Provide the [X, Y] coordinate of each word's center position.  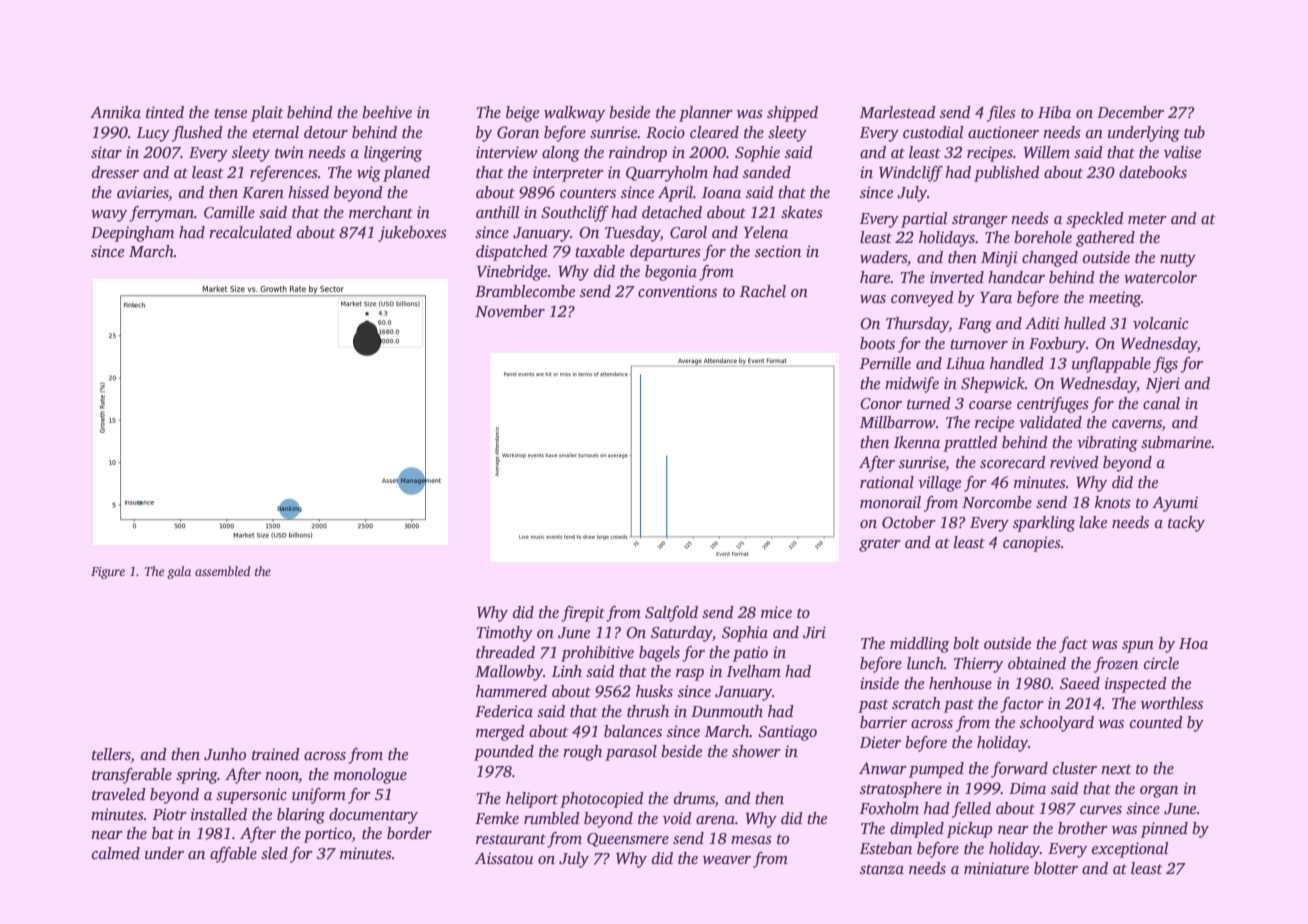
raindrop [638, 154]
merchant [381, 212]
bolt [966, 643]
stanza [882, 869]
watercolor [1160, 277]
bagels [659, 654]
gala [179, 572]
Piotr [170, 814]
